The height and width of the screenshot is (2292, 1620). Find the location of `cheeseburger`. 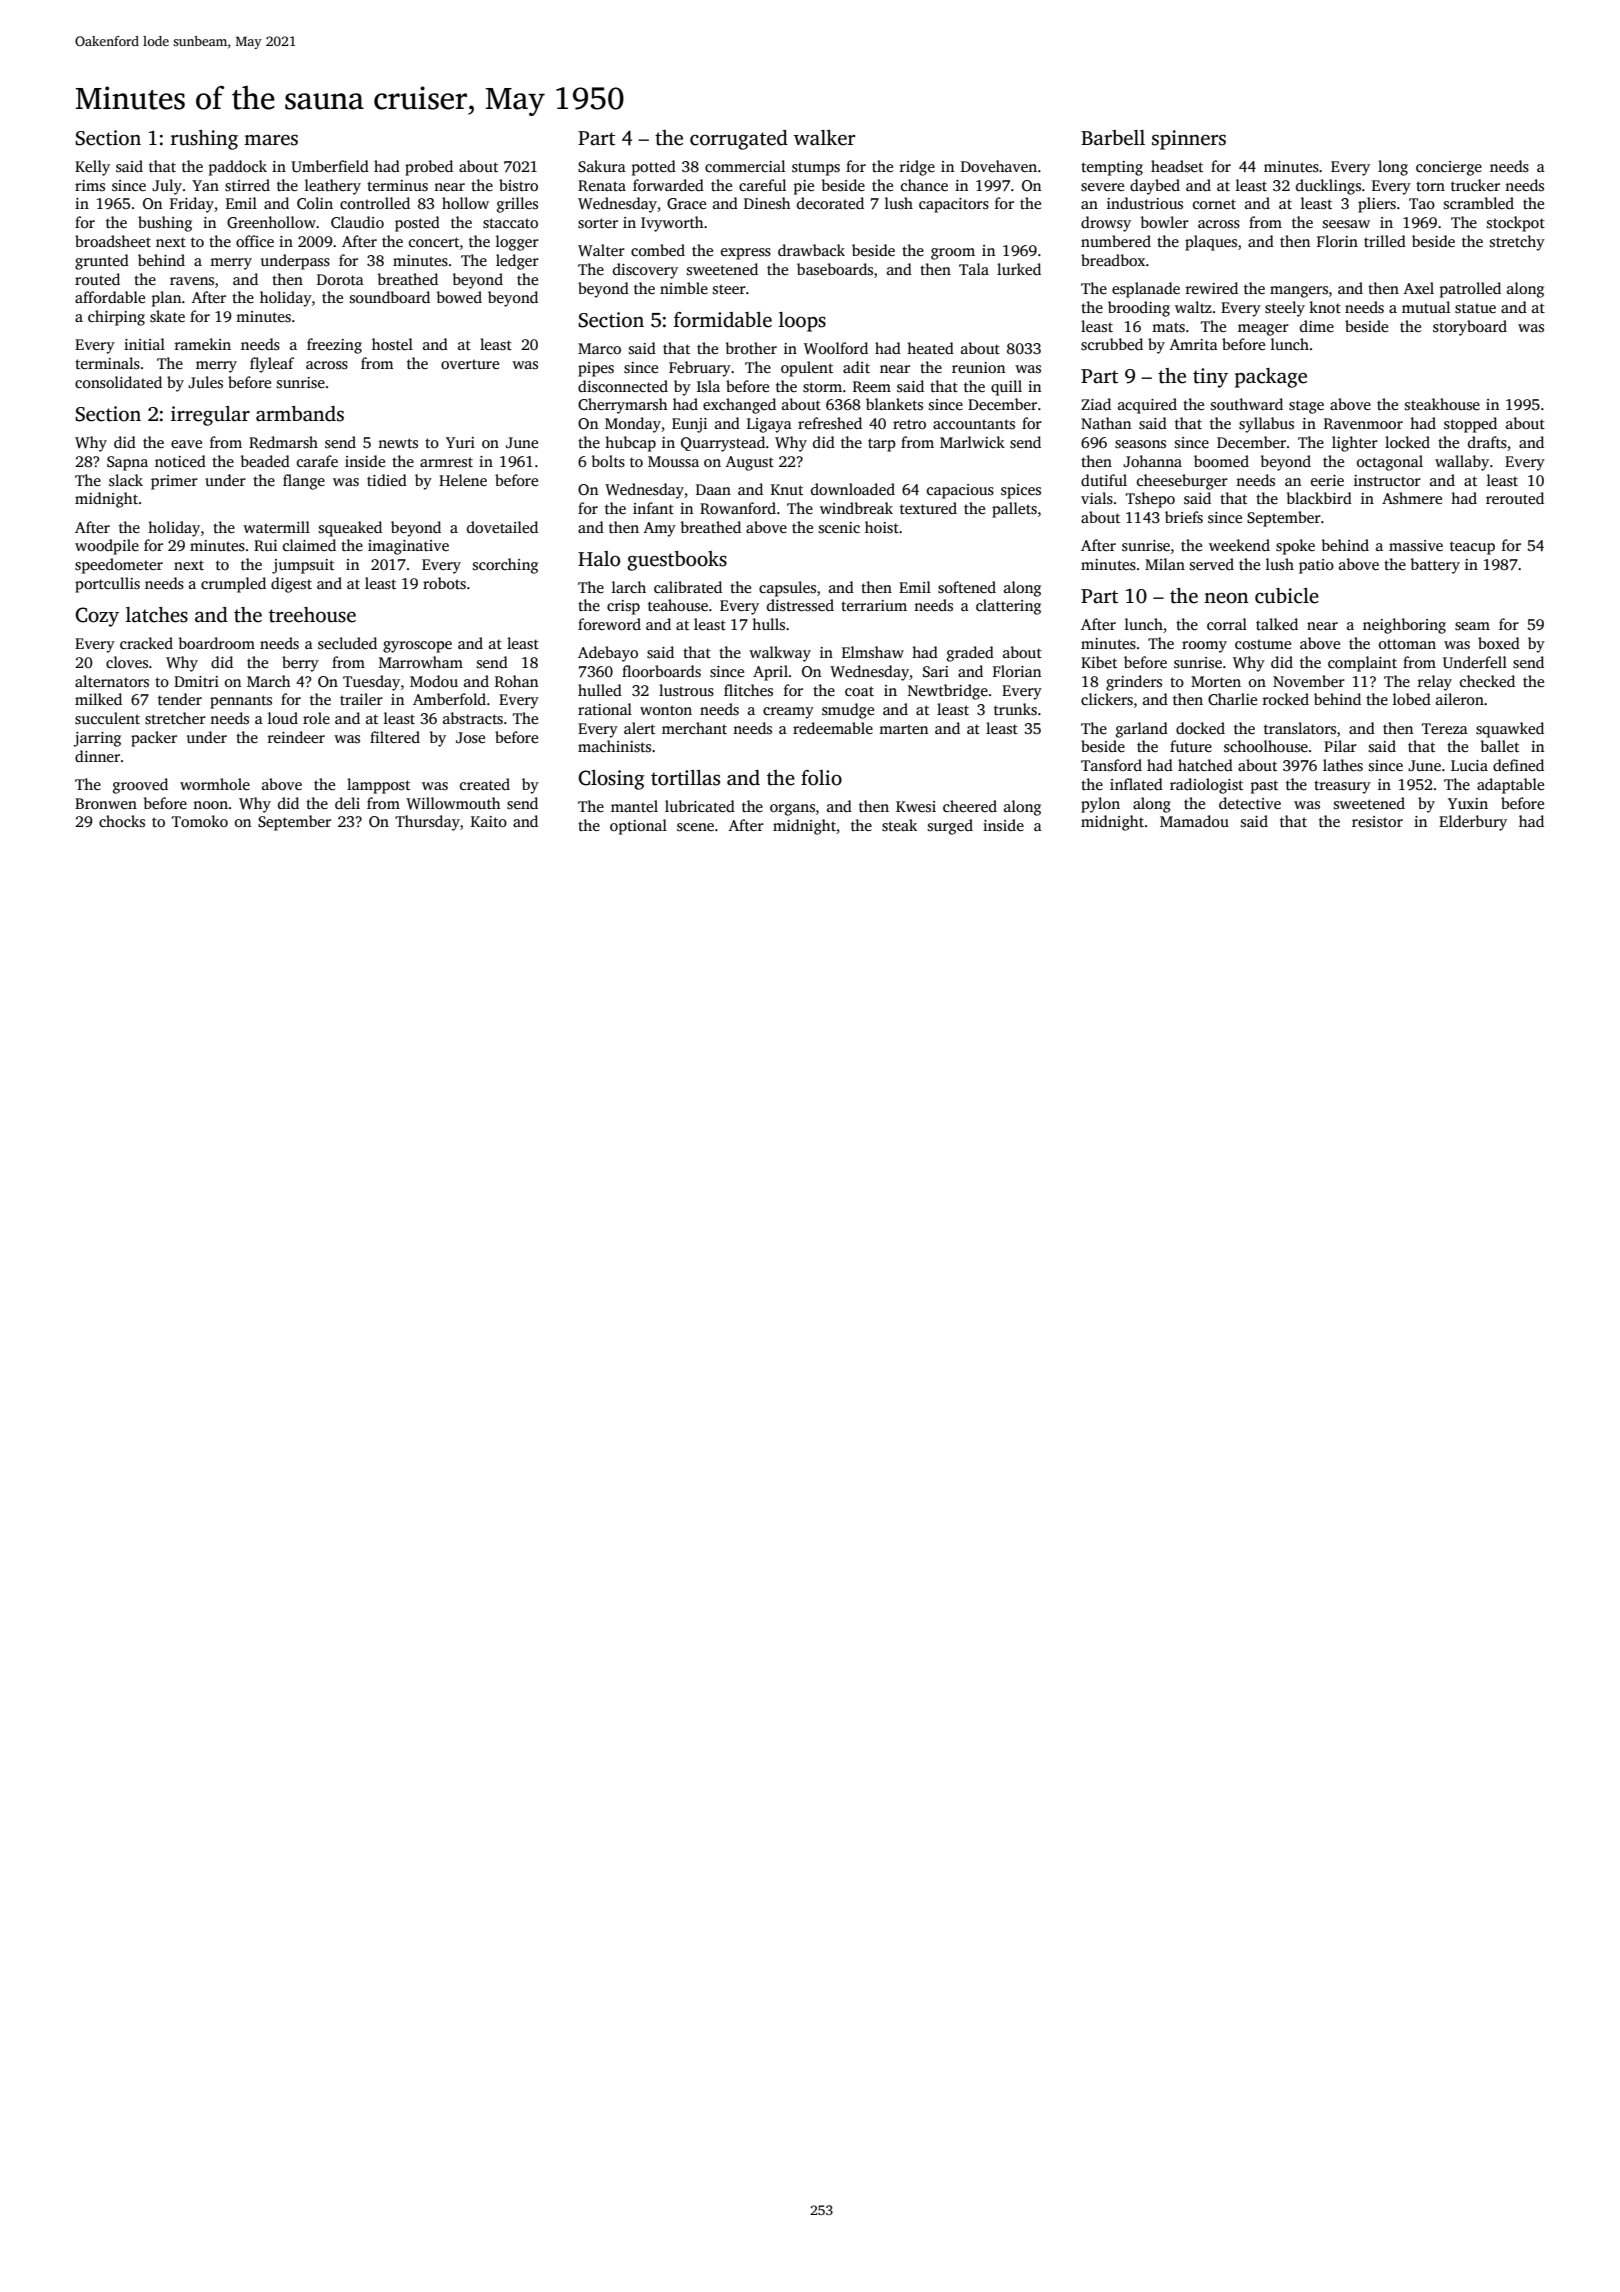

cheeseburger is located at coordinates (1182, 482).
